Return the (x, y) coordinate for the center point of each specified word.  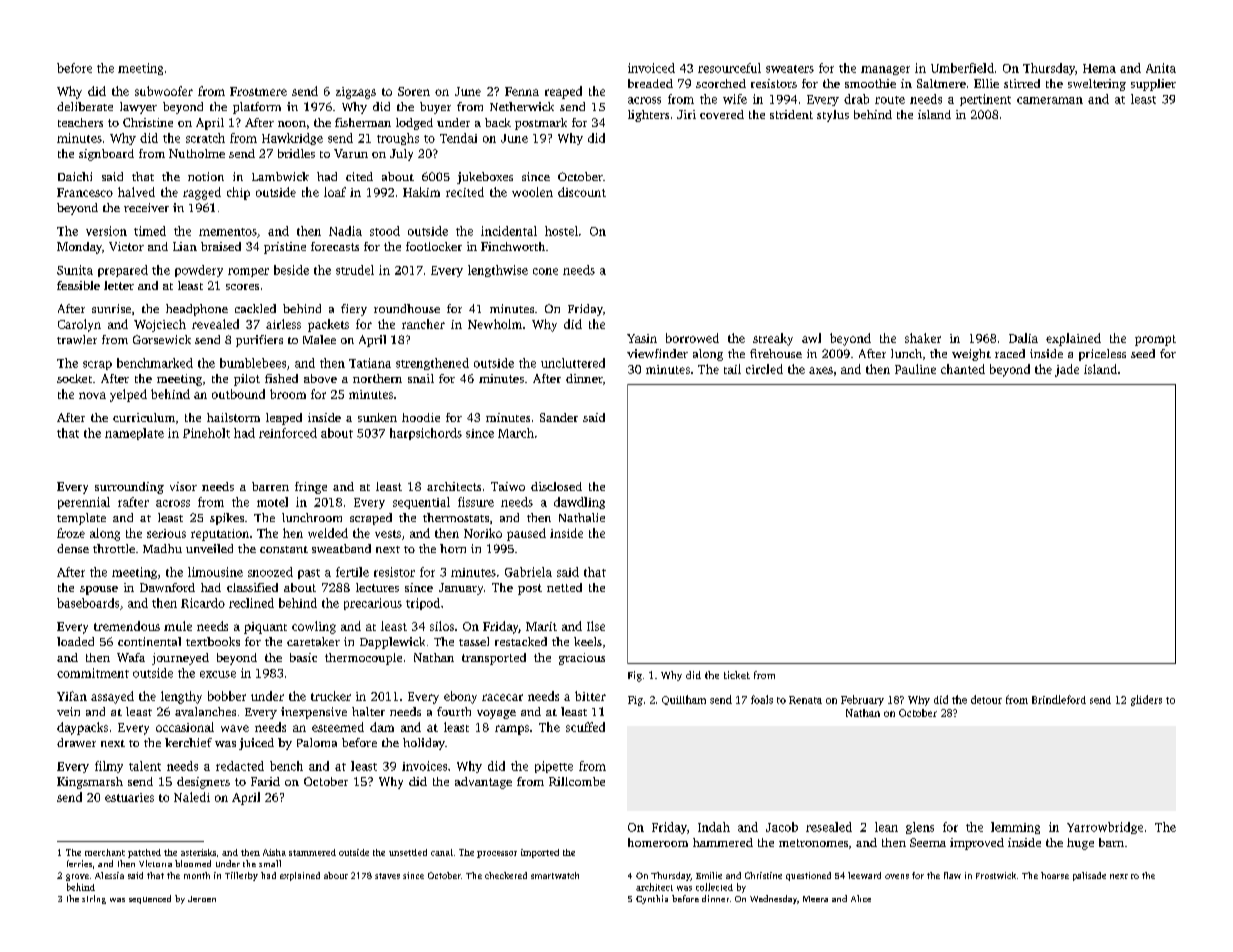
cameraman (1050, 100)
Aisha (274, 852)
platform (257, 108)
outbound (238, 394)
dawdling (579, 503)
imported (540, 853)
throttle (114, 548)
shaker (923, 338)
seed (1143, 353)
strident (791, 114)
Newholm (495, 324)
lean (886, 827)
